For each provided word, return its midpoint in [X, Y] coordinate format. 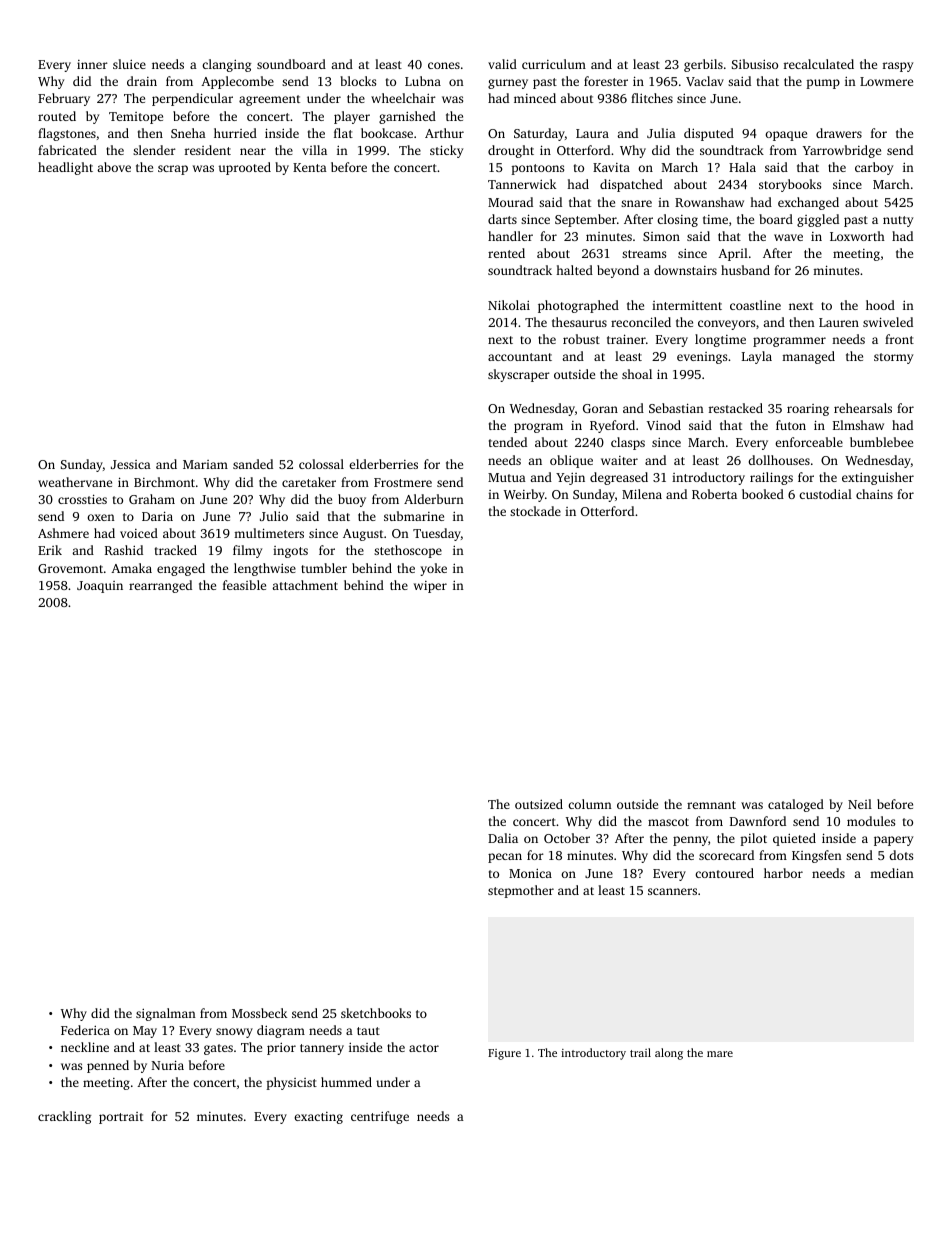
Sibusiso [755, 64]
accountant [520, 357]
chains [874, 494]
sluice [129, 64]
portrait [121, 1118]
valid [502, 64]
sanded [253, 464]
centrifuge [380, 1117]
